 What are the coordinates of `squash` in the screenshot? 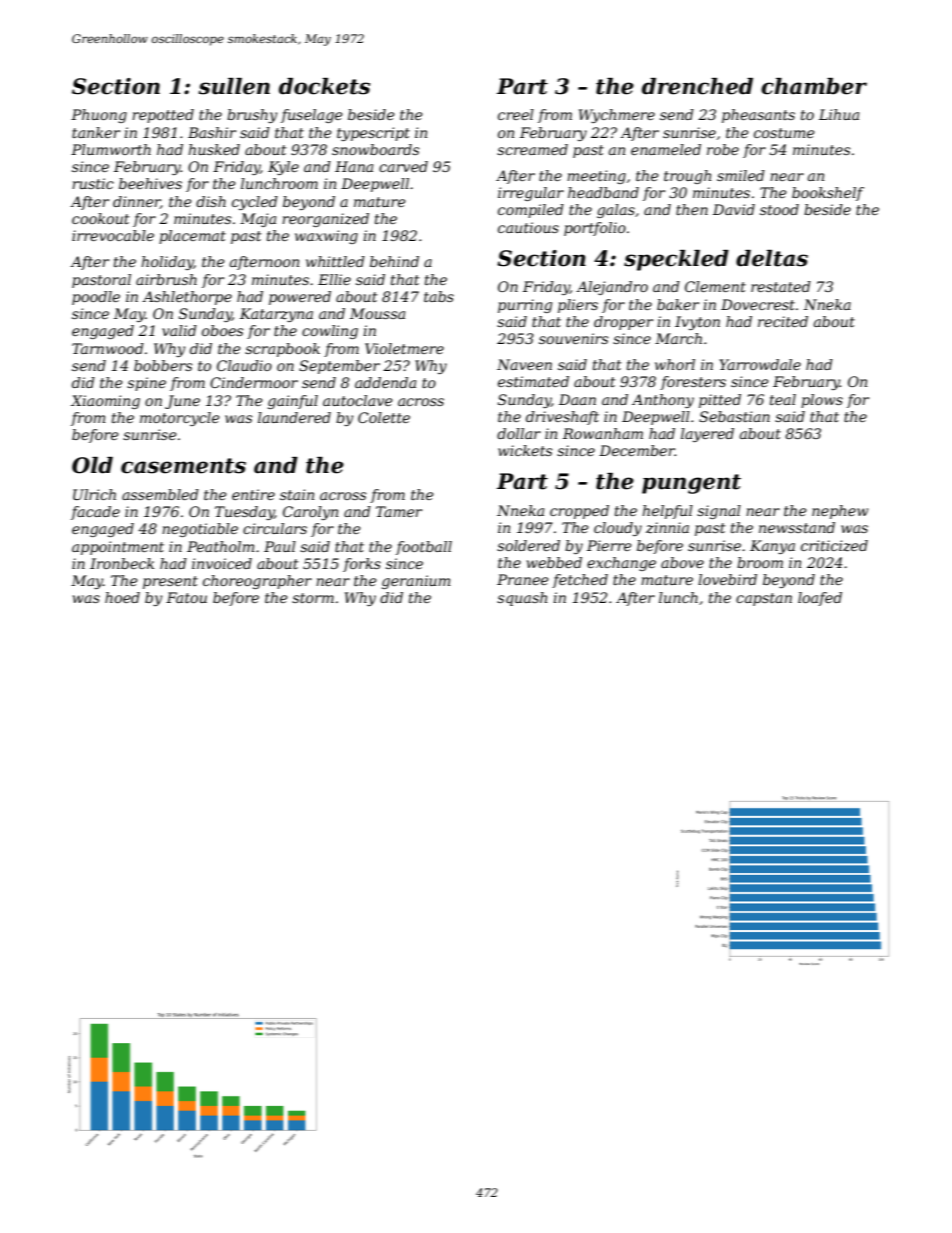 It's located at (522, 599).
